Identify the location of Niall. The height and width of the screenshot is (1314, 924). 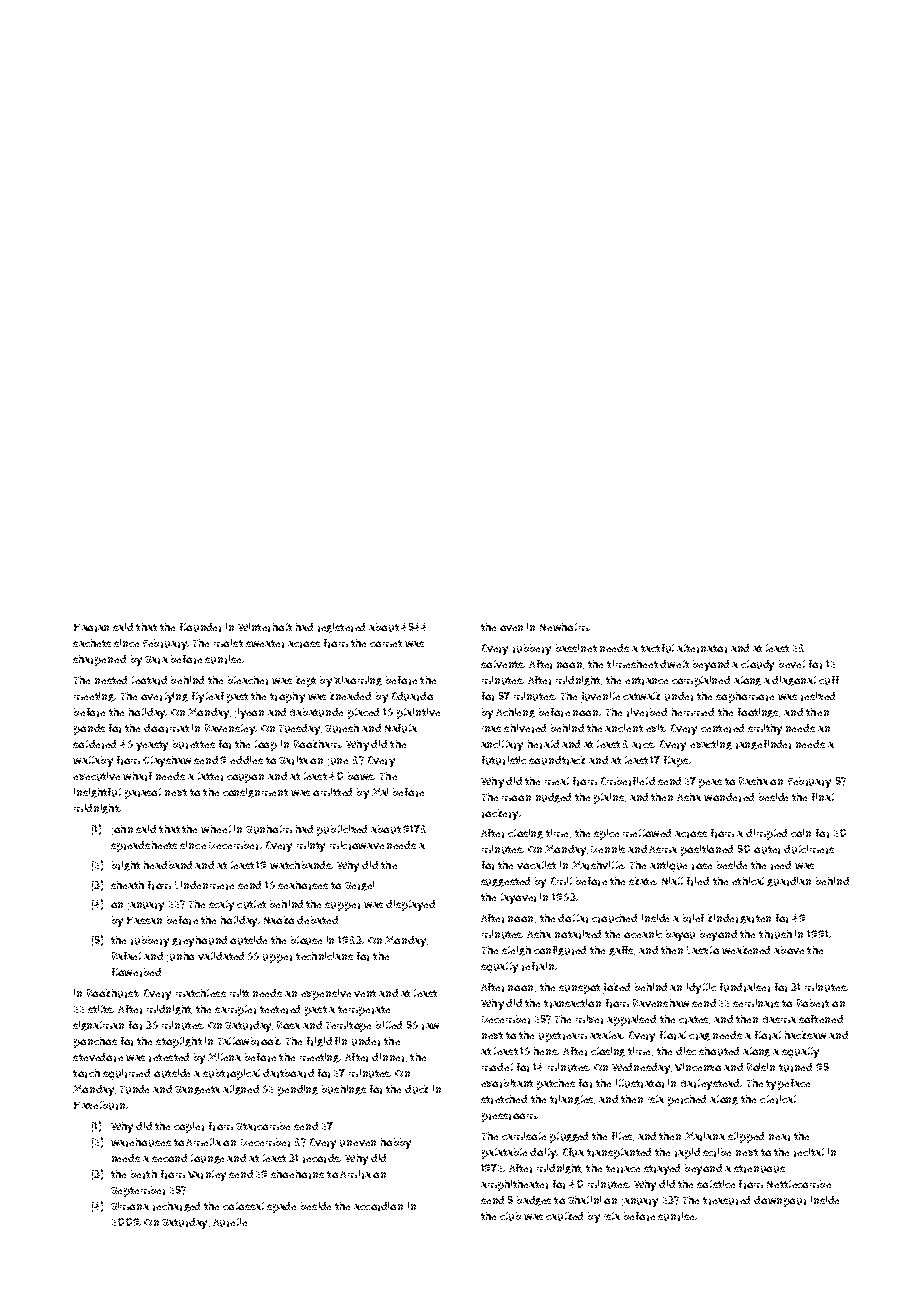
(672, 881).
